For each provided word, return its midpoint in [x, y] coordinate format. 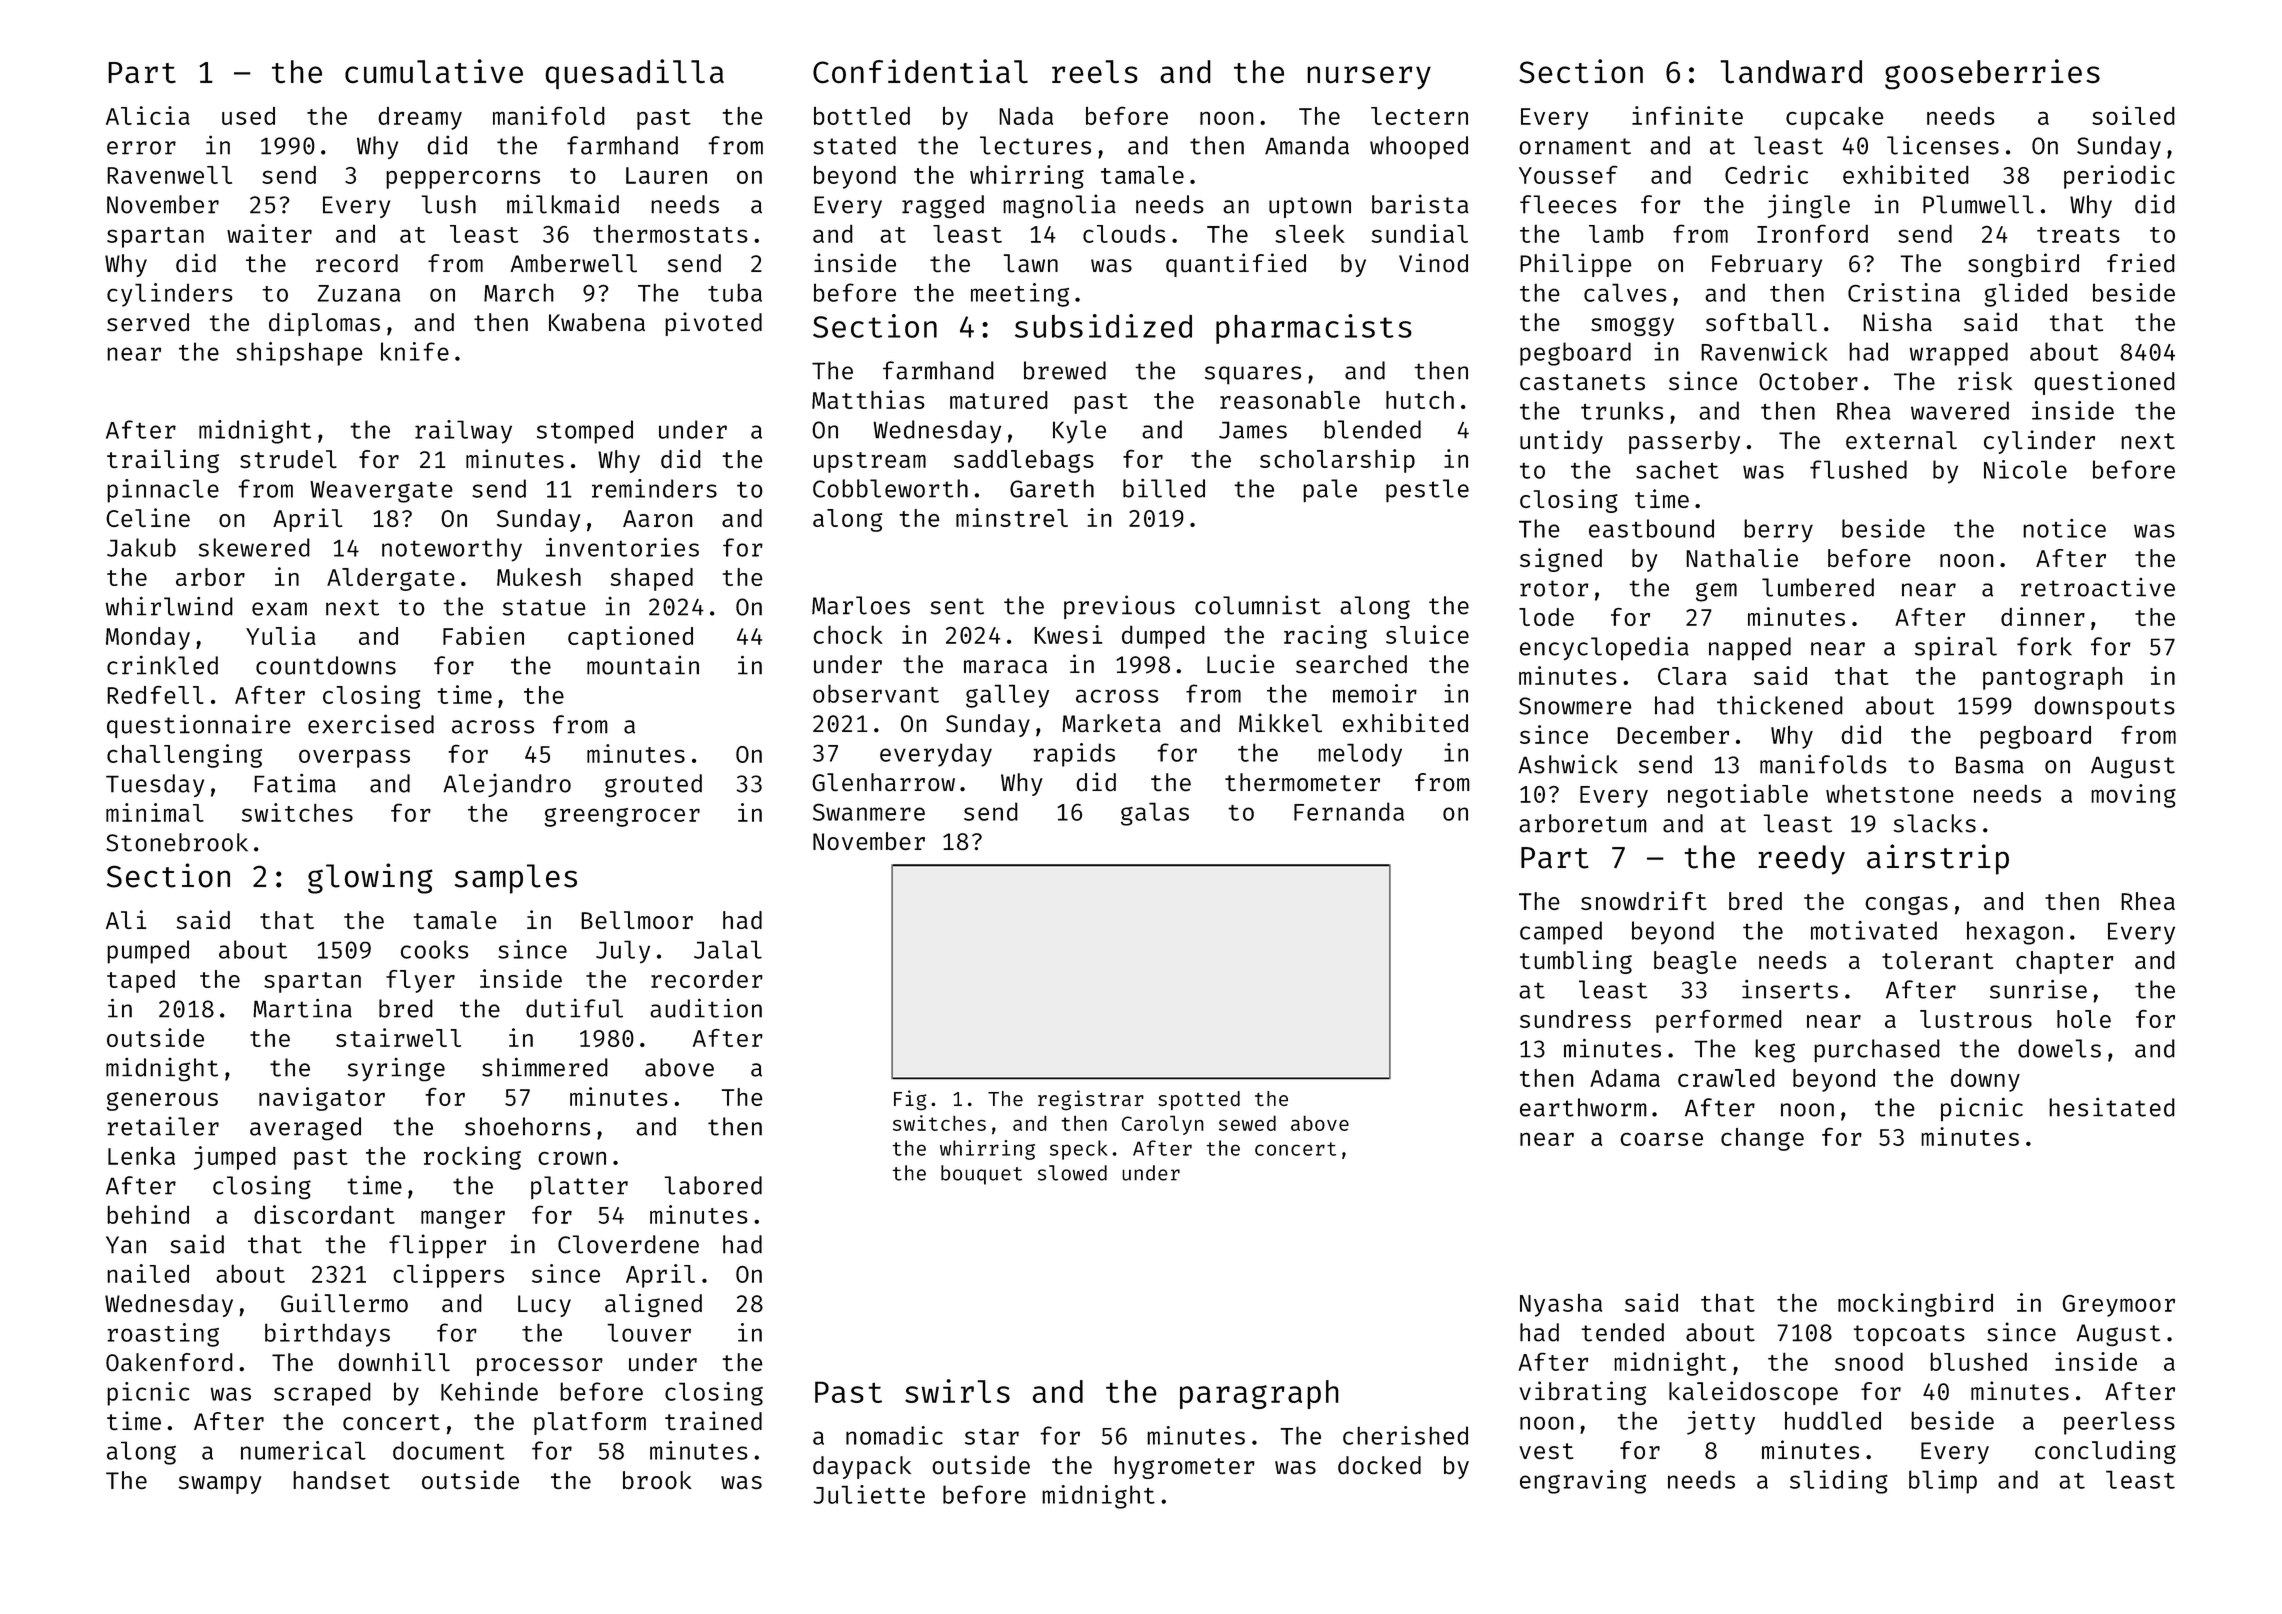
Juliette [869, 1494]
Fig [910, 1100]
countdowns [326, 665]
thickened [1780, 705]
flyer [420, 981]
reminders [654, 488]
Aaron [658, 518]
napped [1750, 649]
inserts [1790, 989]
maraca [1005, 666]
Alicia [148, 115]
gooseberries [1992, 74]
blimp [1943, 1482]
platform [590, 1423]
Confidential [920, 71]
